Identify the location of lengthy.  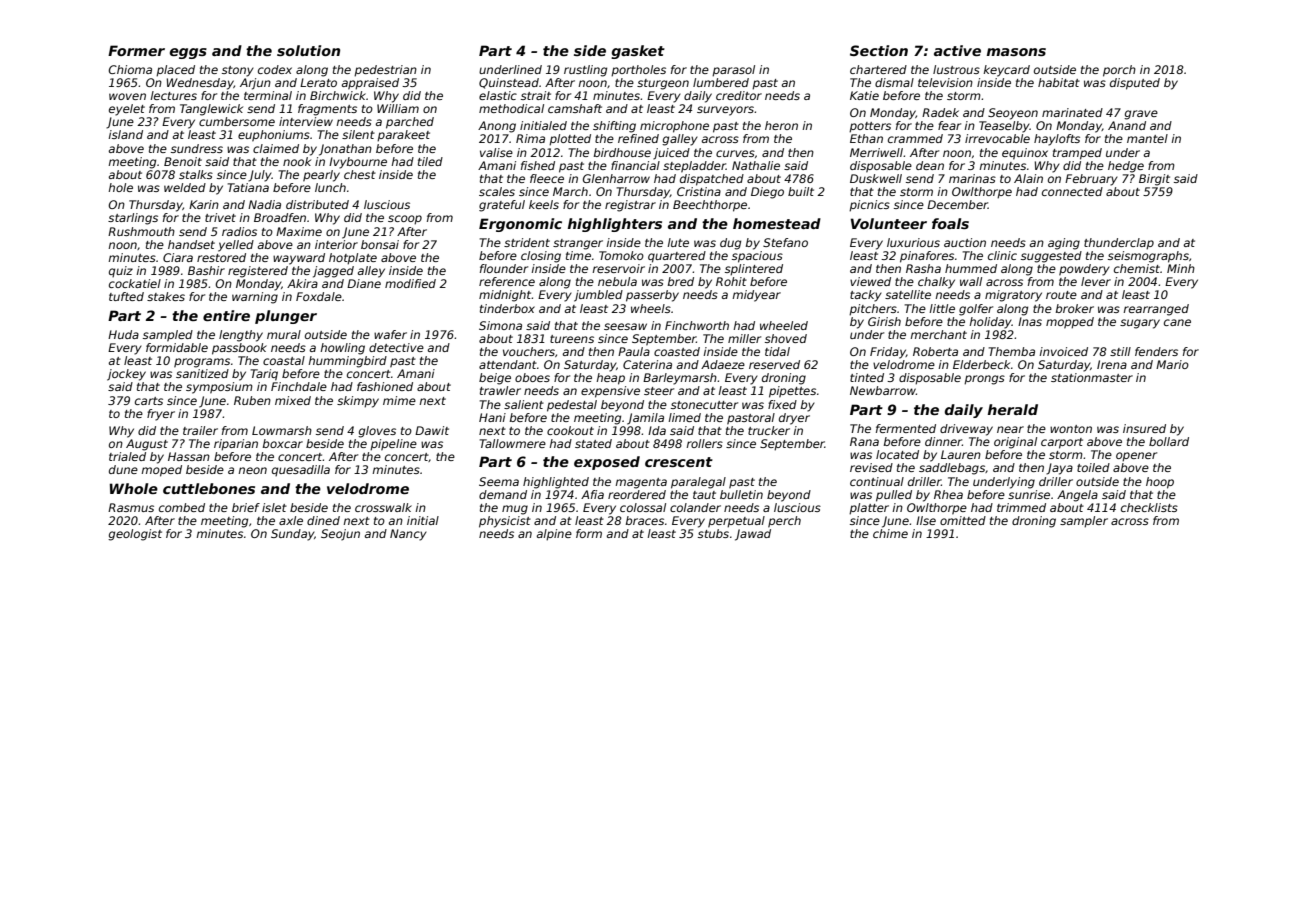
(241, 336).
